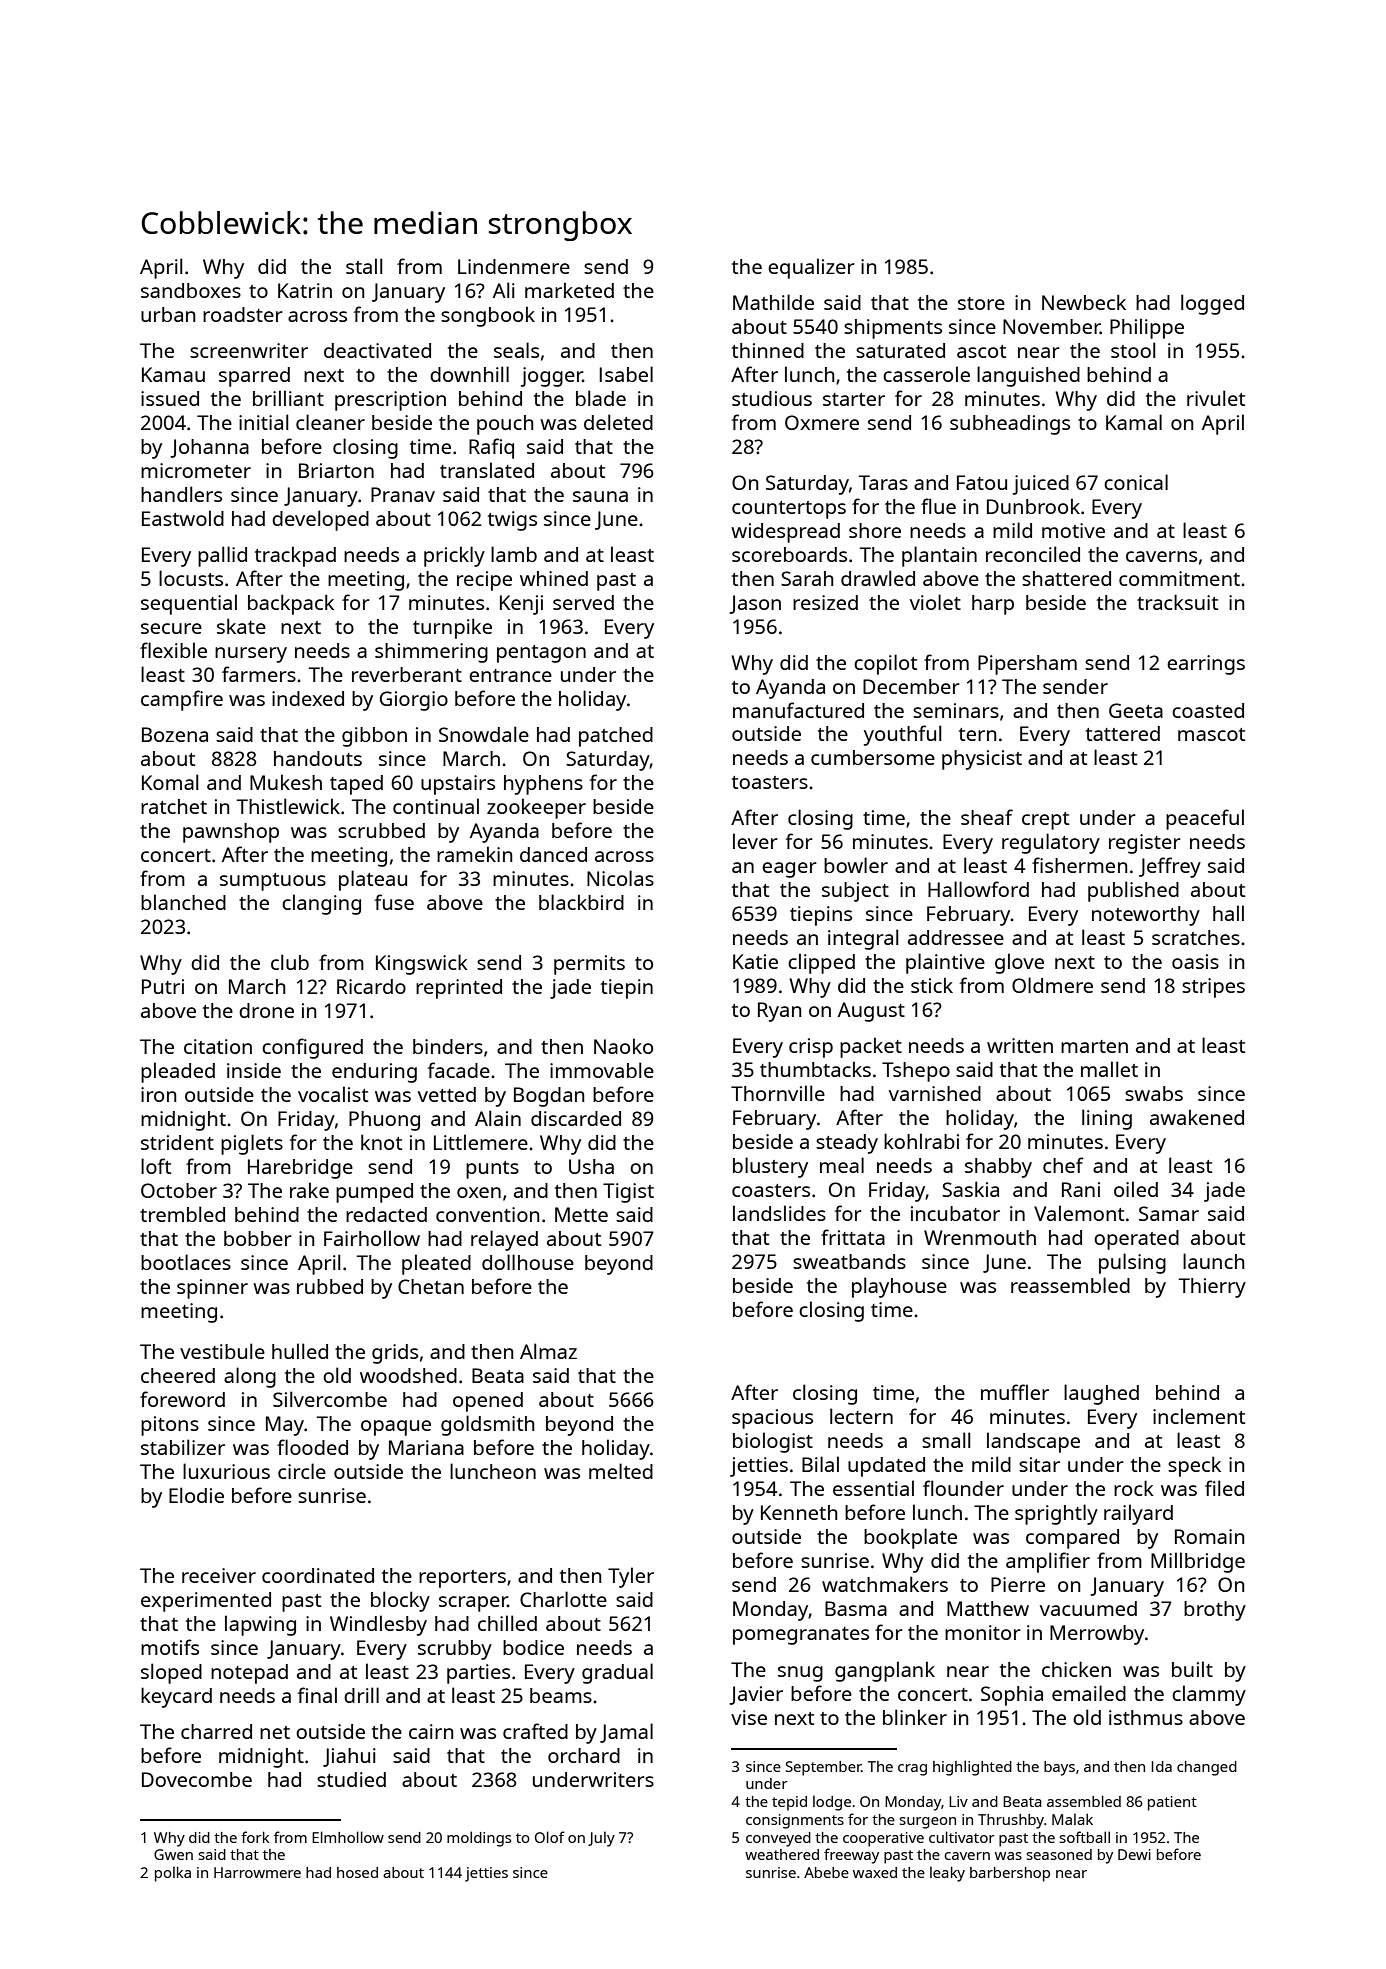 The height and width of the document is (1969, 1386). Describe the element at coordinates (1134, 1854) in the document. I see `Dewi` at that location.
